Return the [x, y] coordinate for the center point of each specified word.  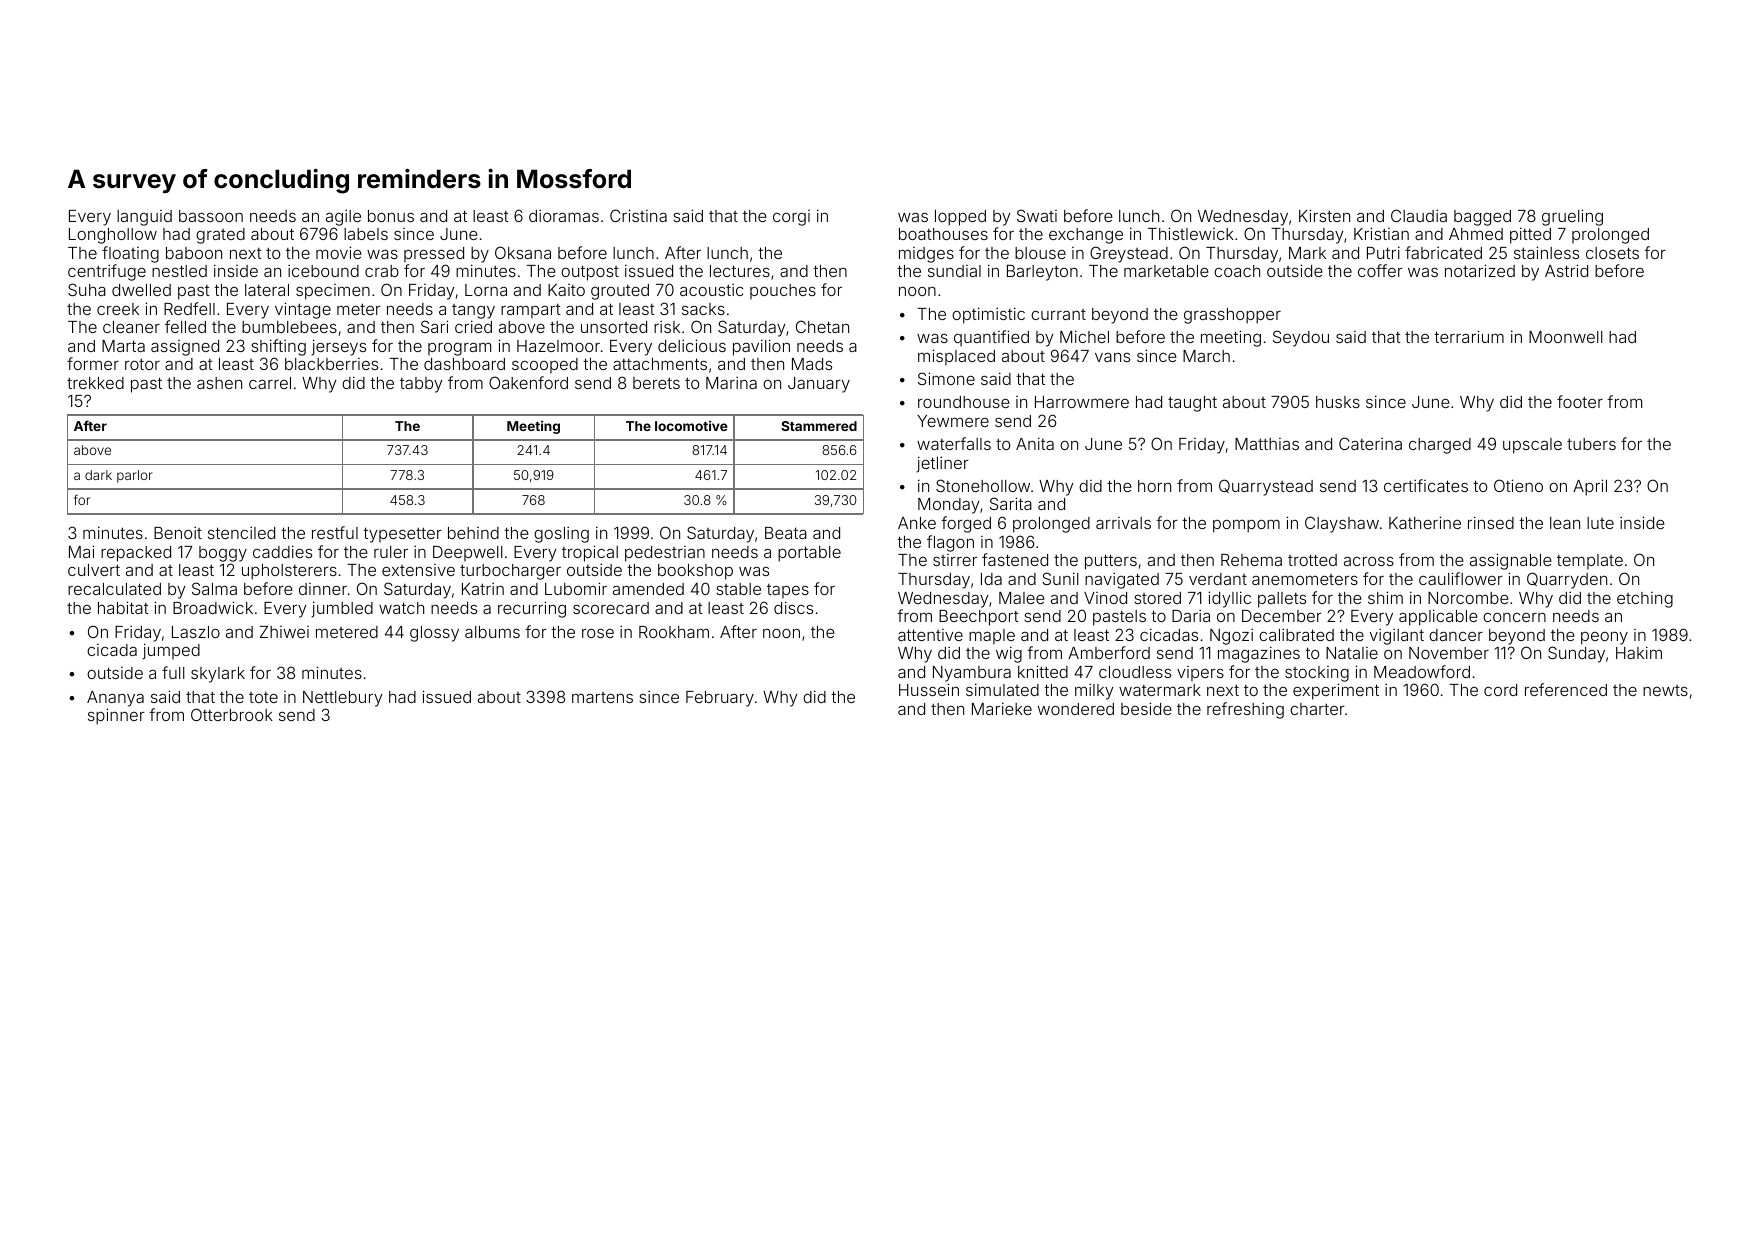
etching [1645, 600]
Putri [1383, 252]
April [1590, 487]
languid [144, 218]
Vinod [1105, 598]
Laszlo [196, 632]
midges [926, 255]
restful [335, 532]
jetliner [942, 464]
